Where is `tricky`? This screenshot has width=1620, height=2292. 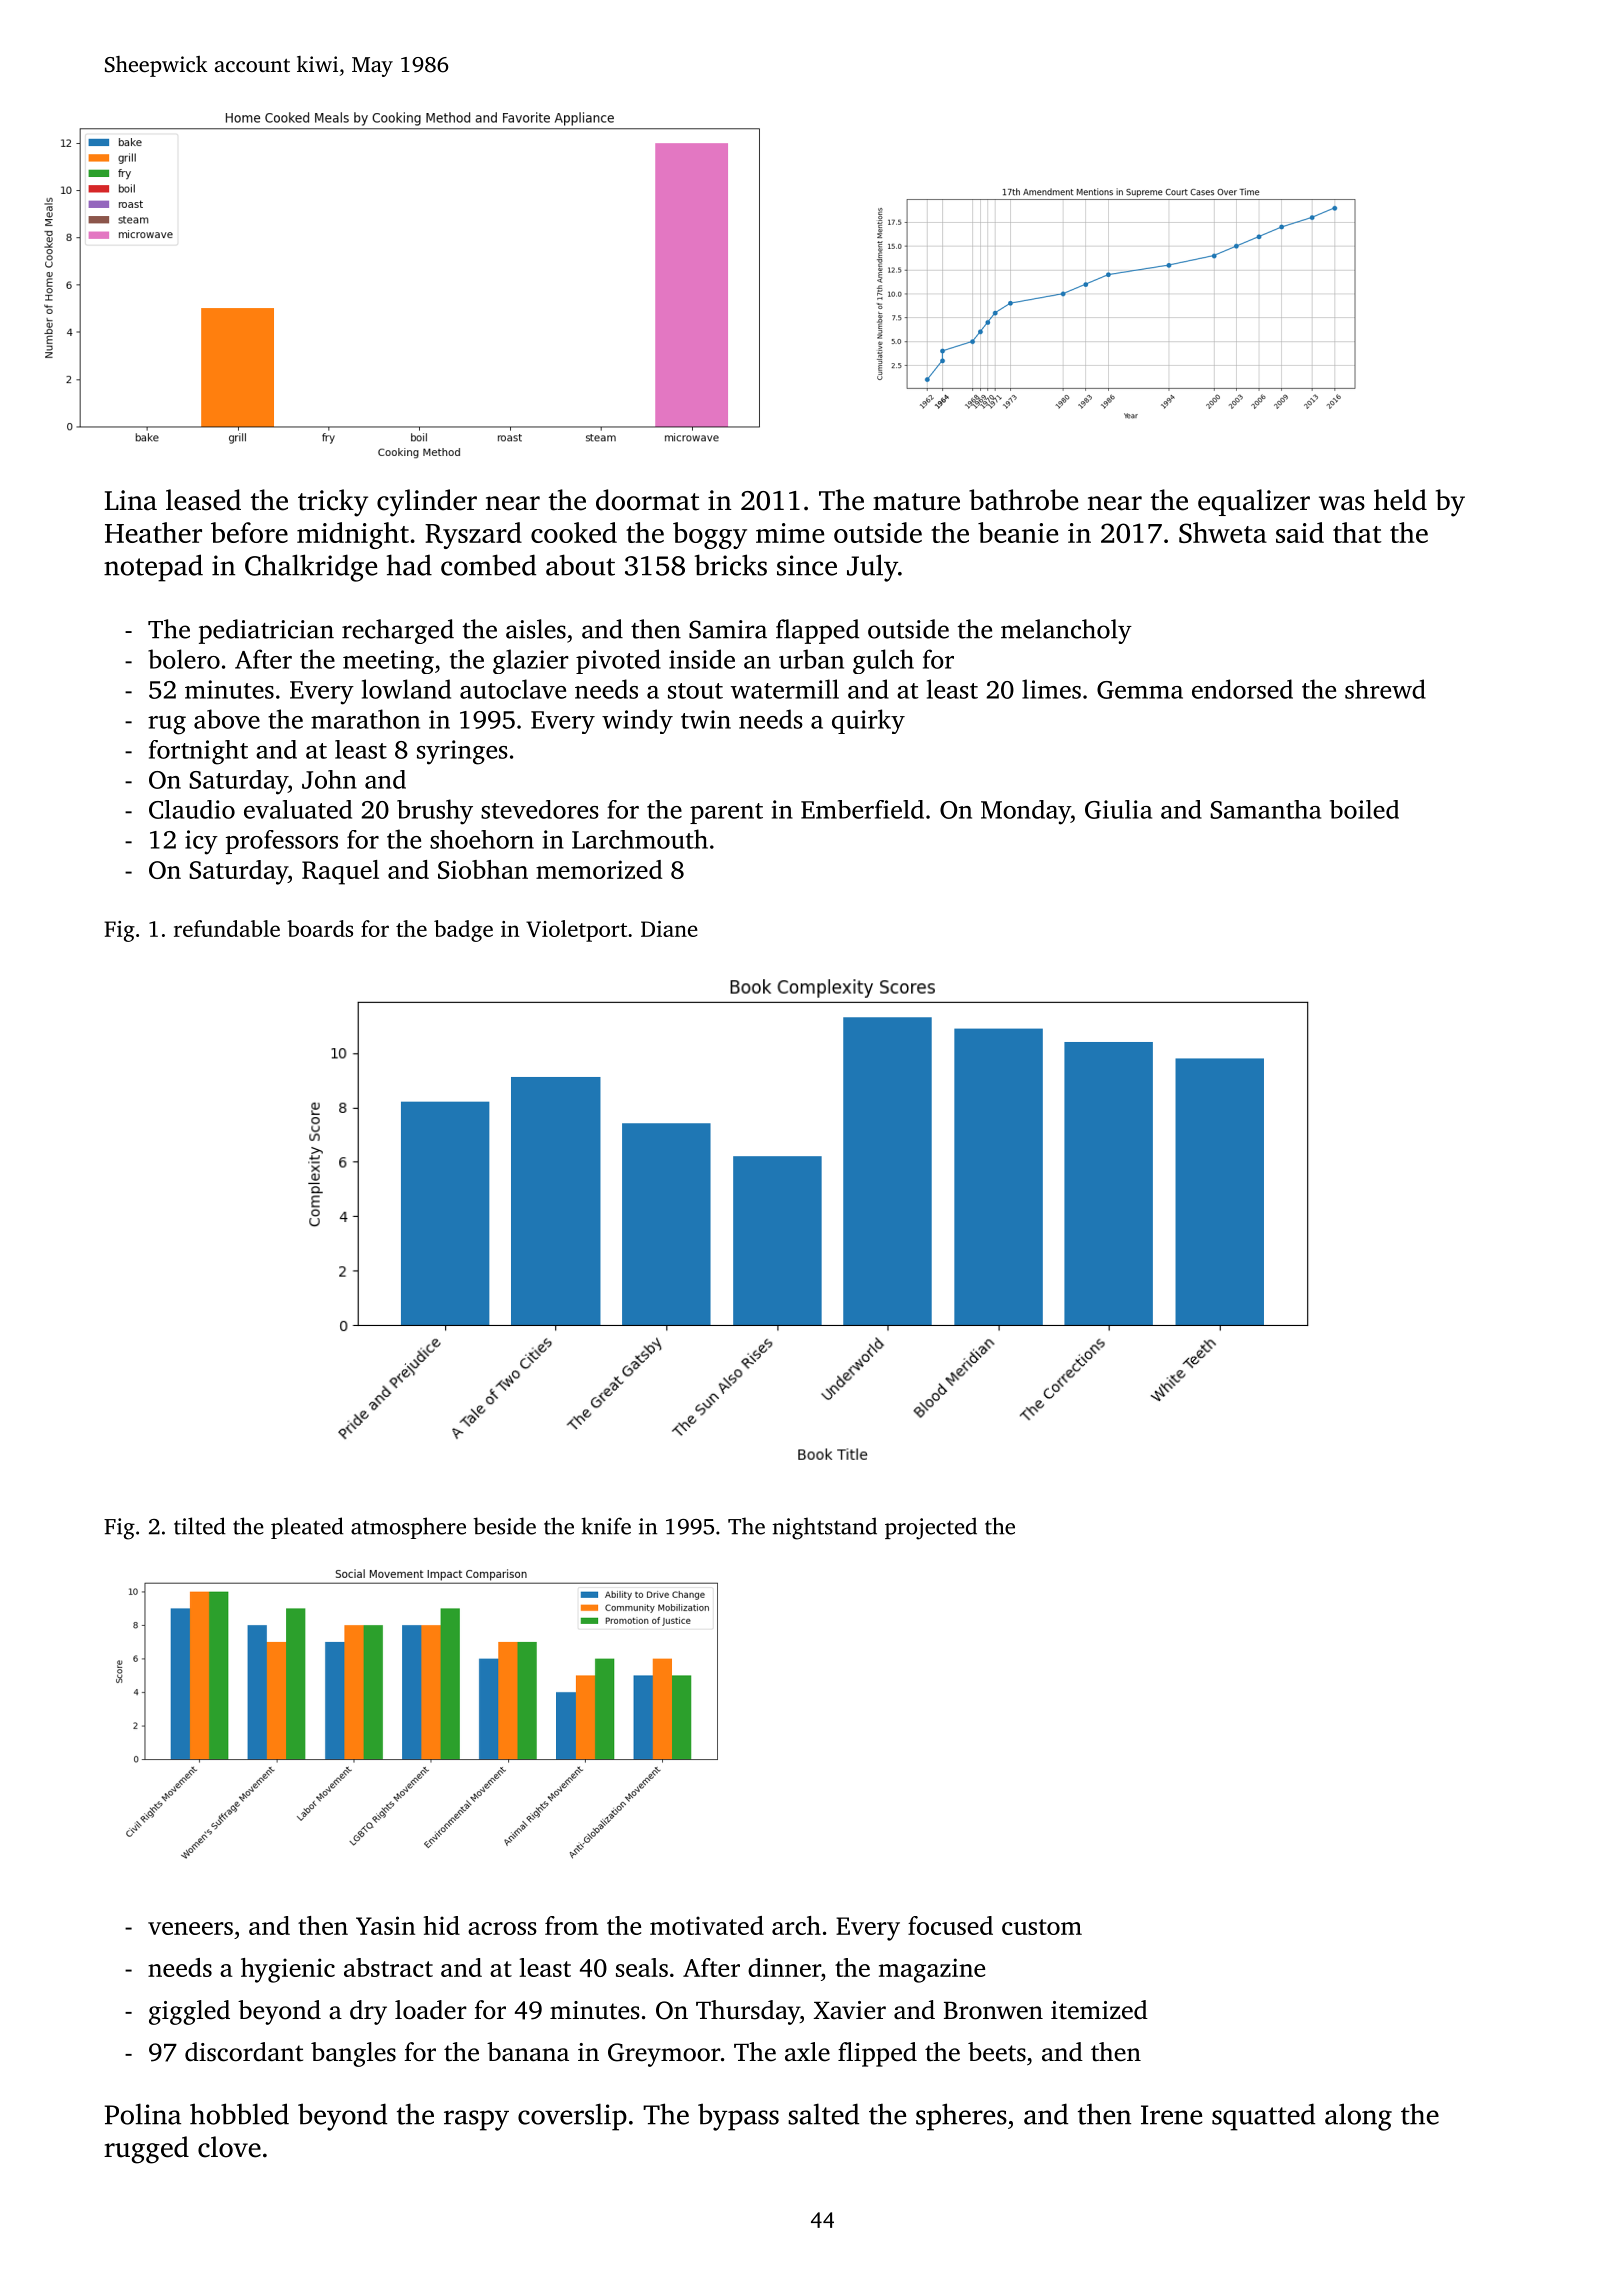
tricky is located at coordinates (333, 503).
